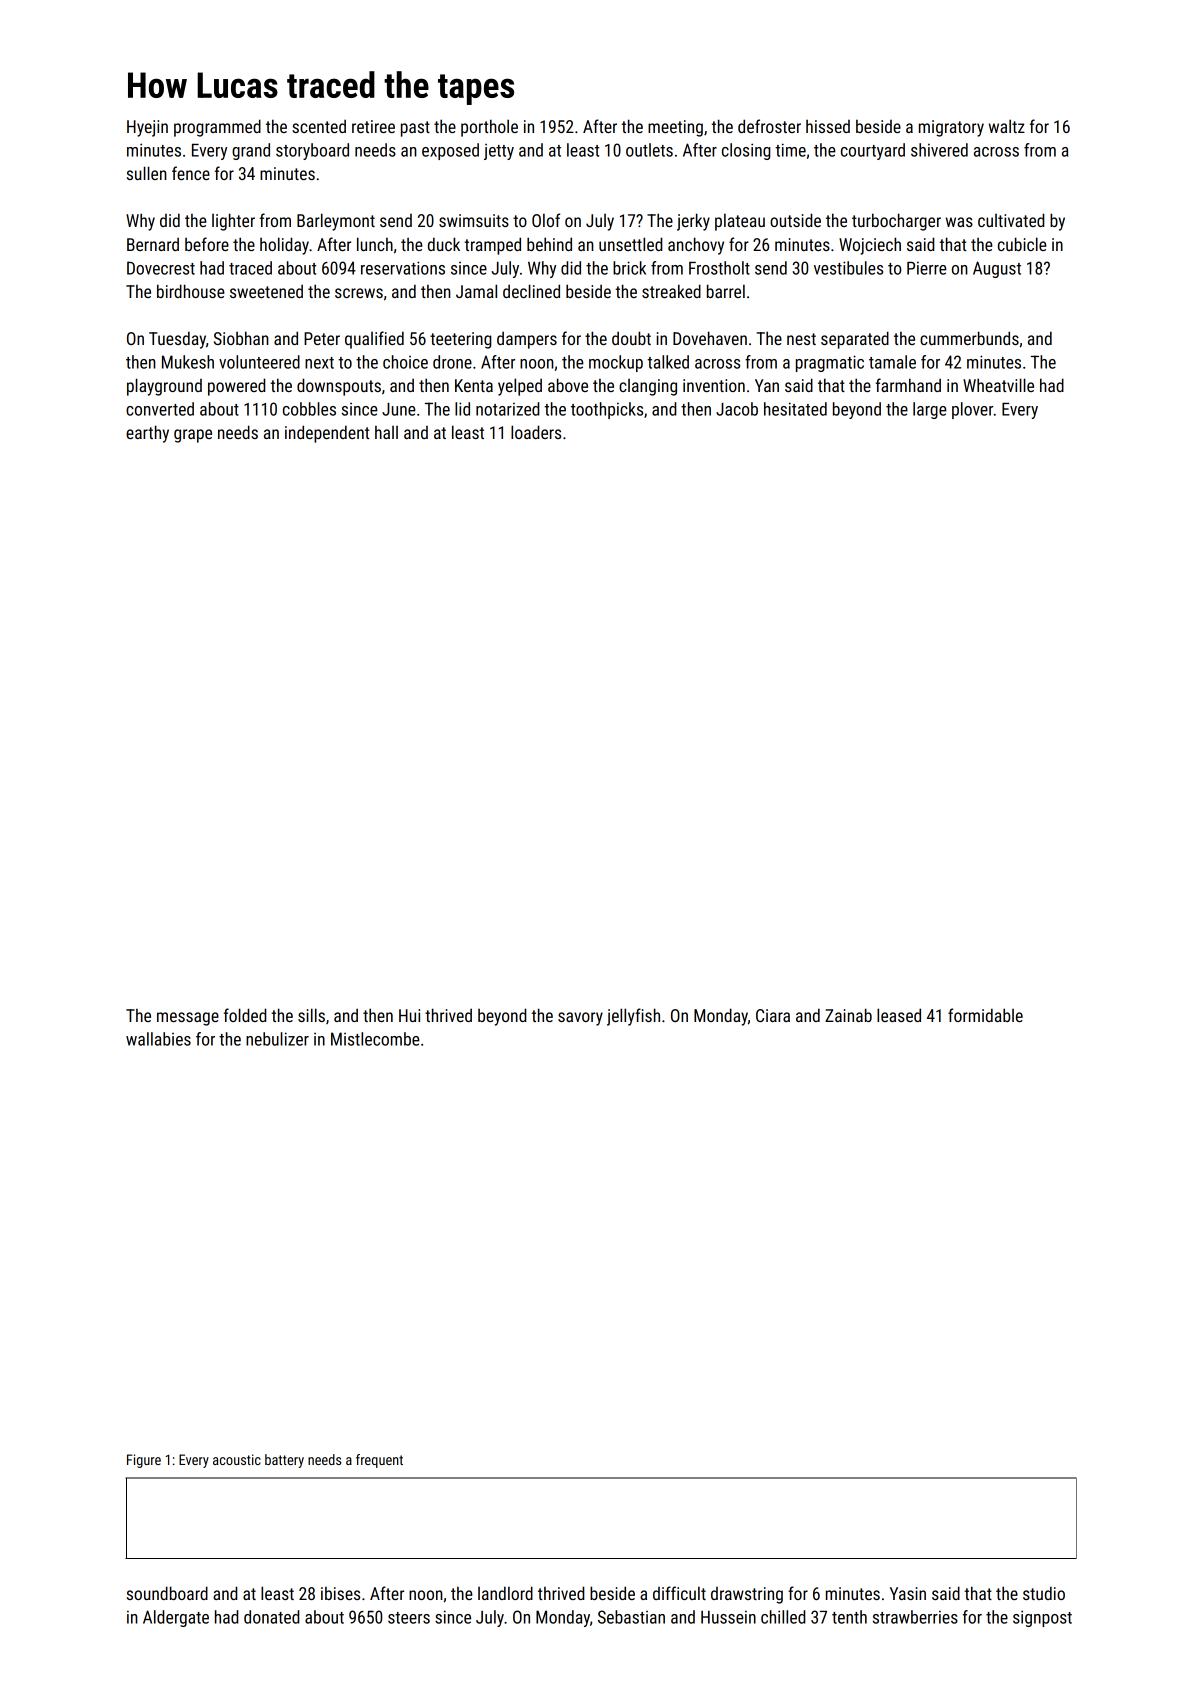  I want to click on sullen, so click(147, 173).
